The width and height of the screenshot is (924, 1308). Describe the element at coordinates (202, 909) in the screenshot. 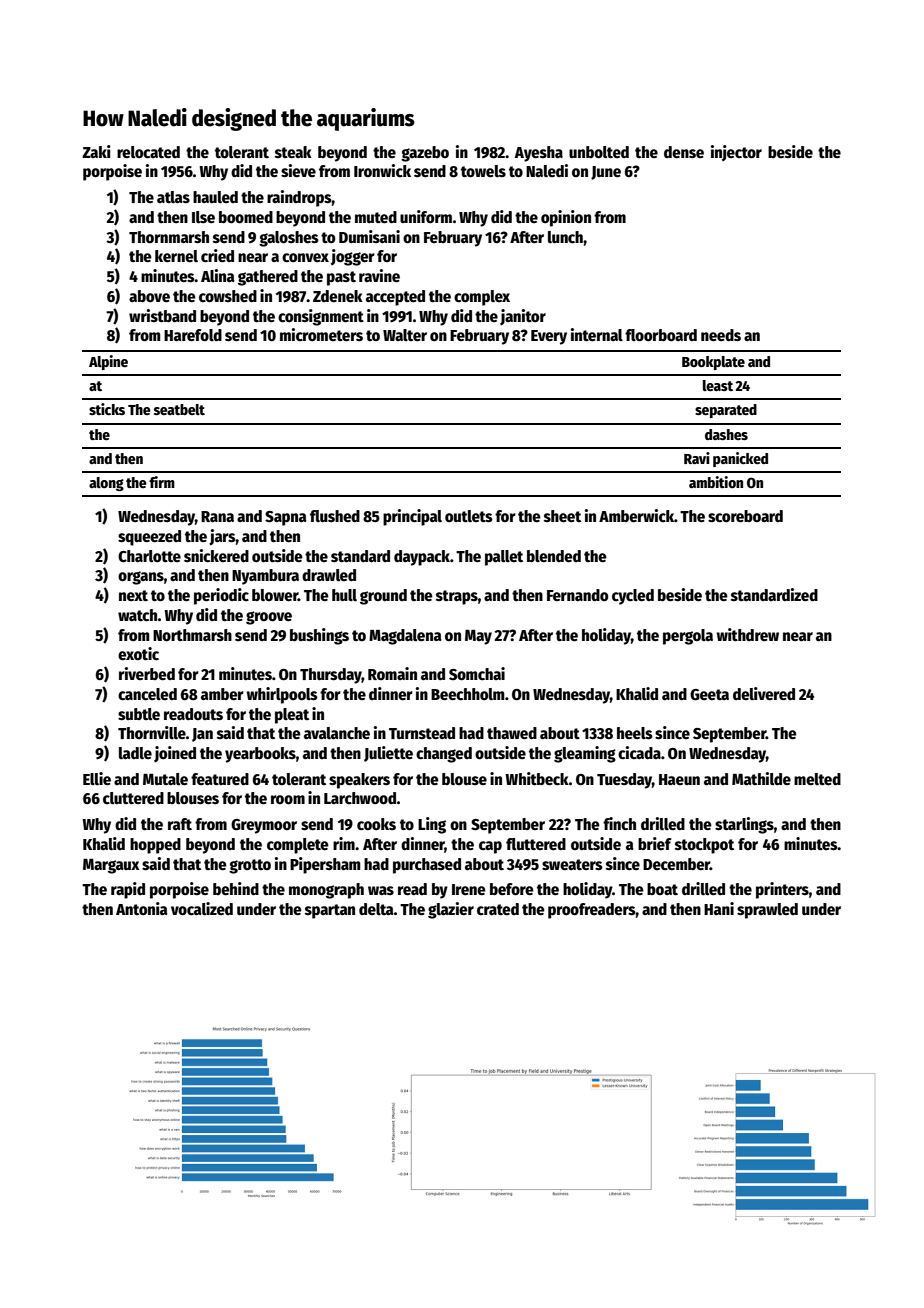

I see `vocalized` at that location.
